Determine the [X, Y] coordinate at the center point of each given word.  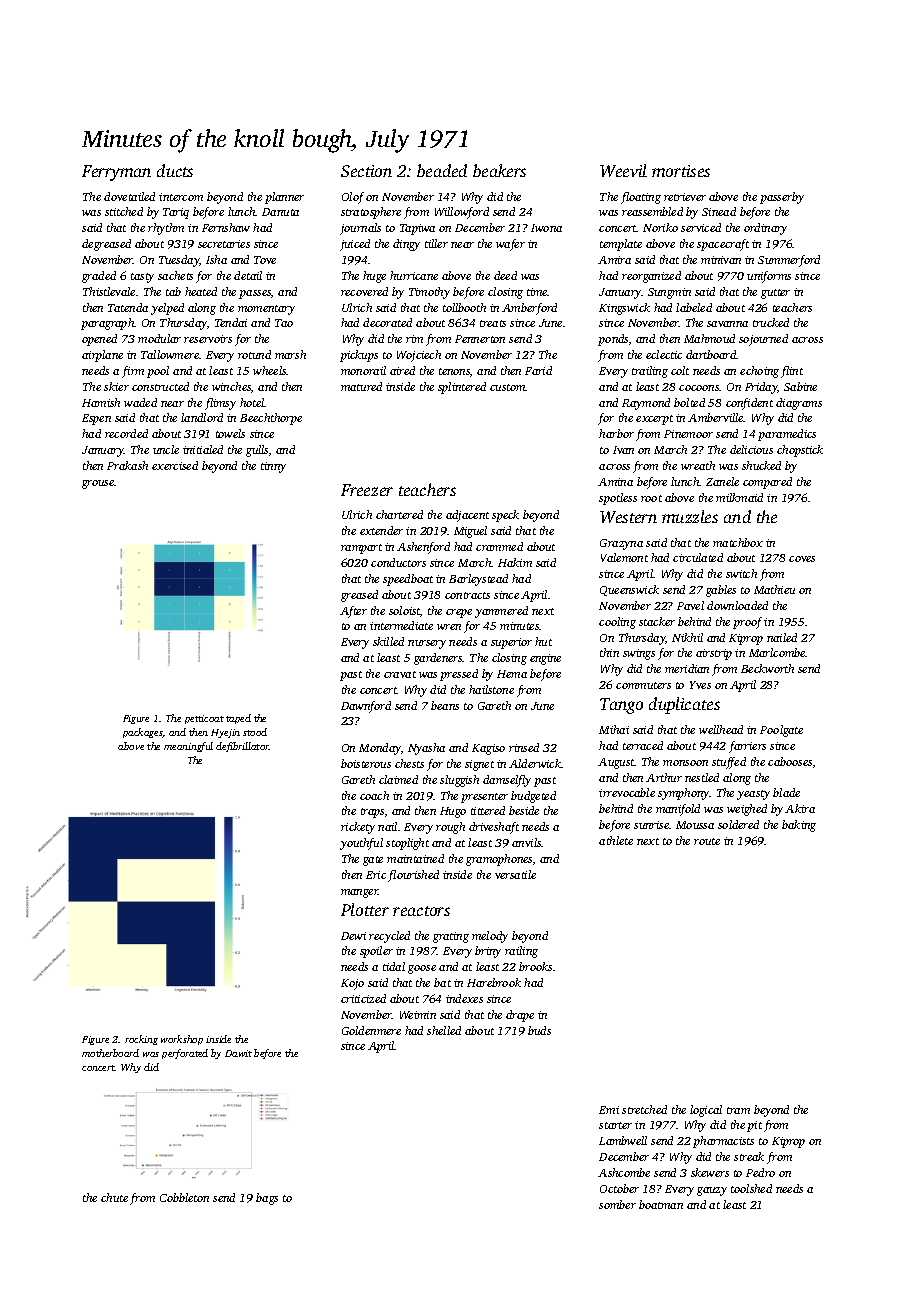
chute [114, 1197]
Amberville [716, 417]
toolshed [751, 1188]
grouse [98, 484]
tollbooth [464, 307]
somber [617, 1204]
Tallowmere [170, 354]
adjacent [467, 516]
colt [680, 370]
